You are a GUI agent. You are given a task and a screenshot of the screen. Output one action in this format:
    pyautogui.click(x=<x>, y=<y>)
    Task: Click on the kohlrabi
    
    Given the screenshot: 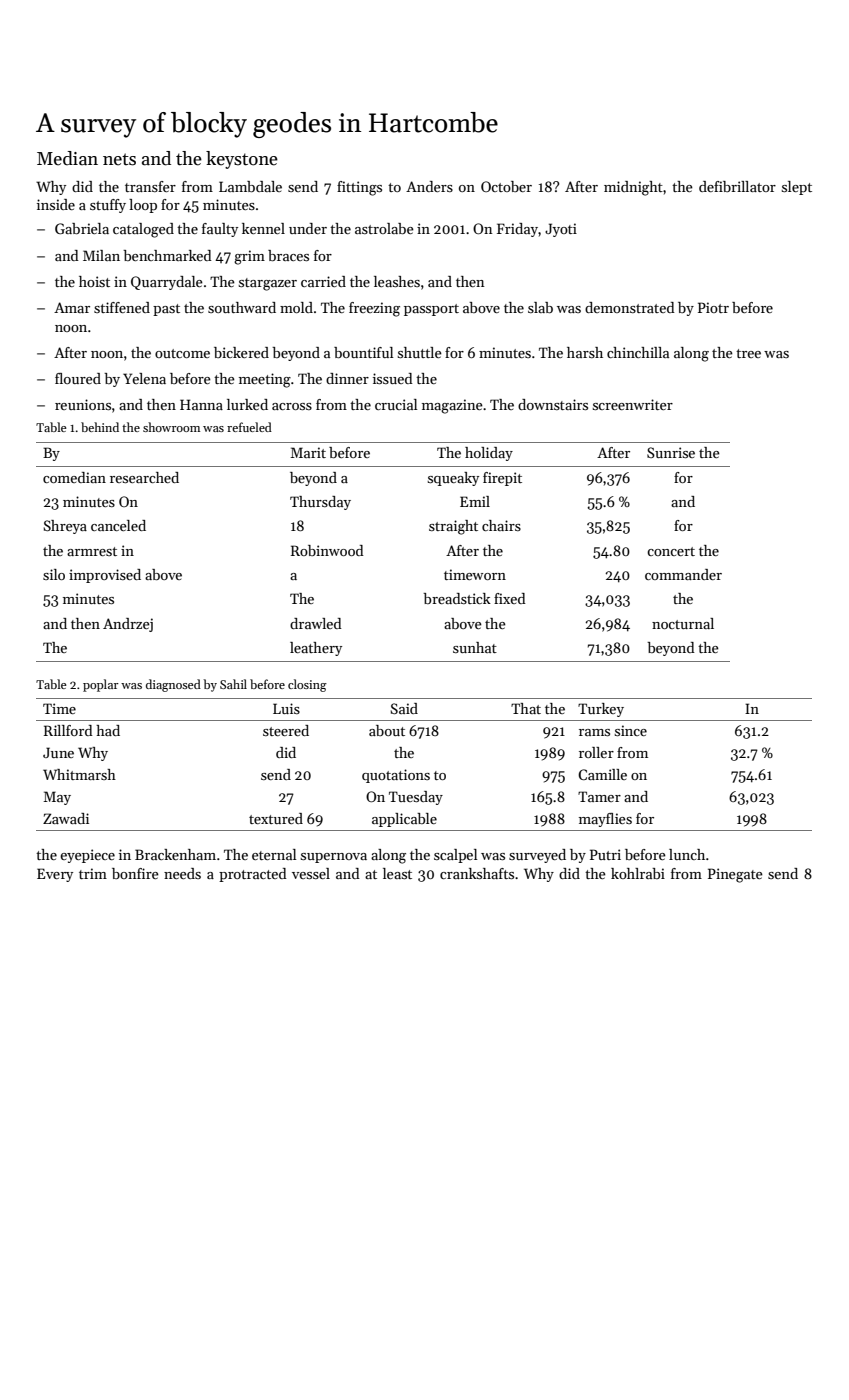 What is the action you would take?
    pyautogui.click(x=638, y=873)
